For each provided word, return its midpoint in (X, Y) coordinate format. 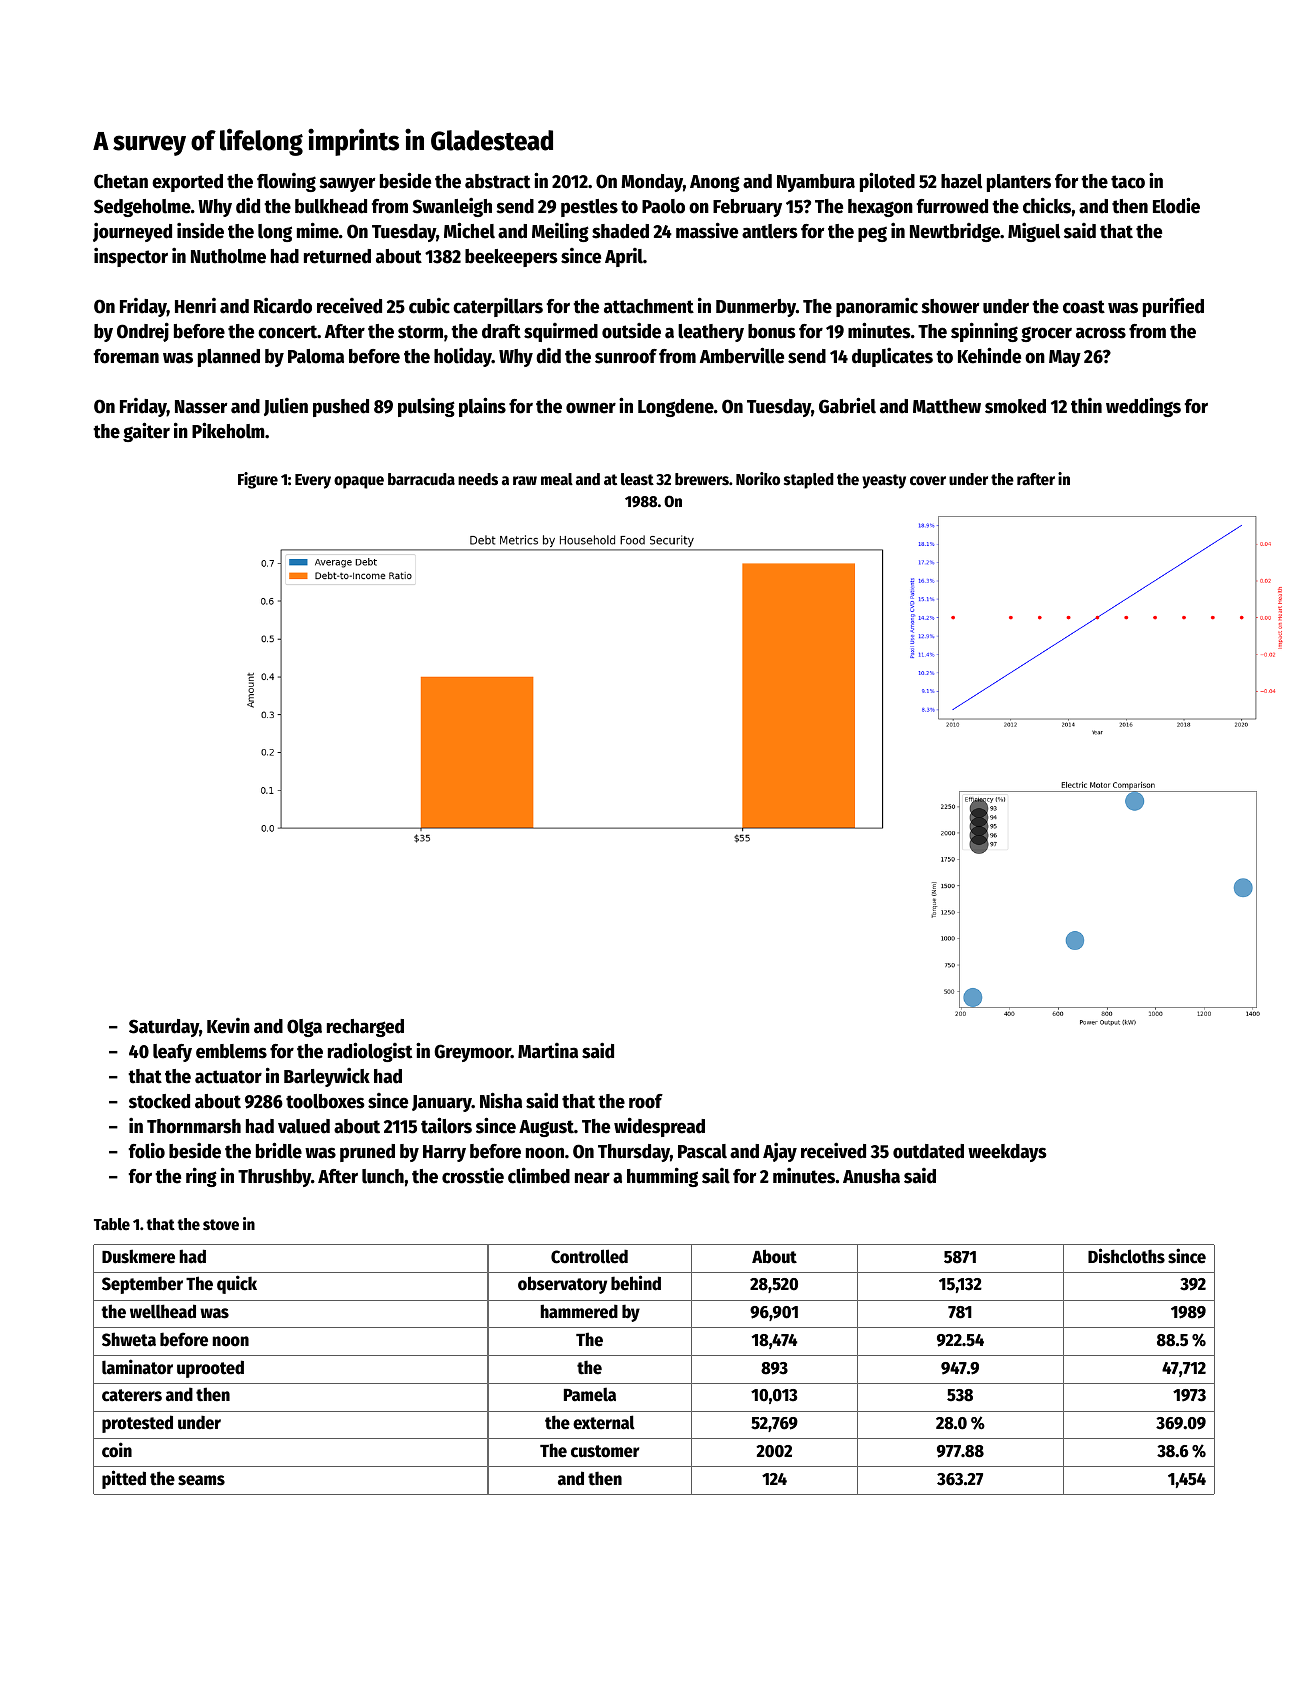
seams (201, 1480)
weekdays (1007, 1153)
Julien (286, 407)
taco (1128, 182)
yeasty (884, 481)
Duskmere (138, 1256)
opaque (359, 482)
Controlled (589, 1256)
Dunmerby (756, 308)
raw (525, 480)
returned (337, 256)
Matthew (947, 406)
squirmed (561, 332)
